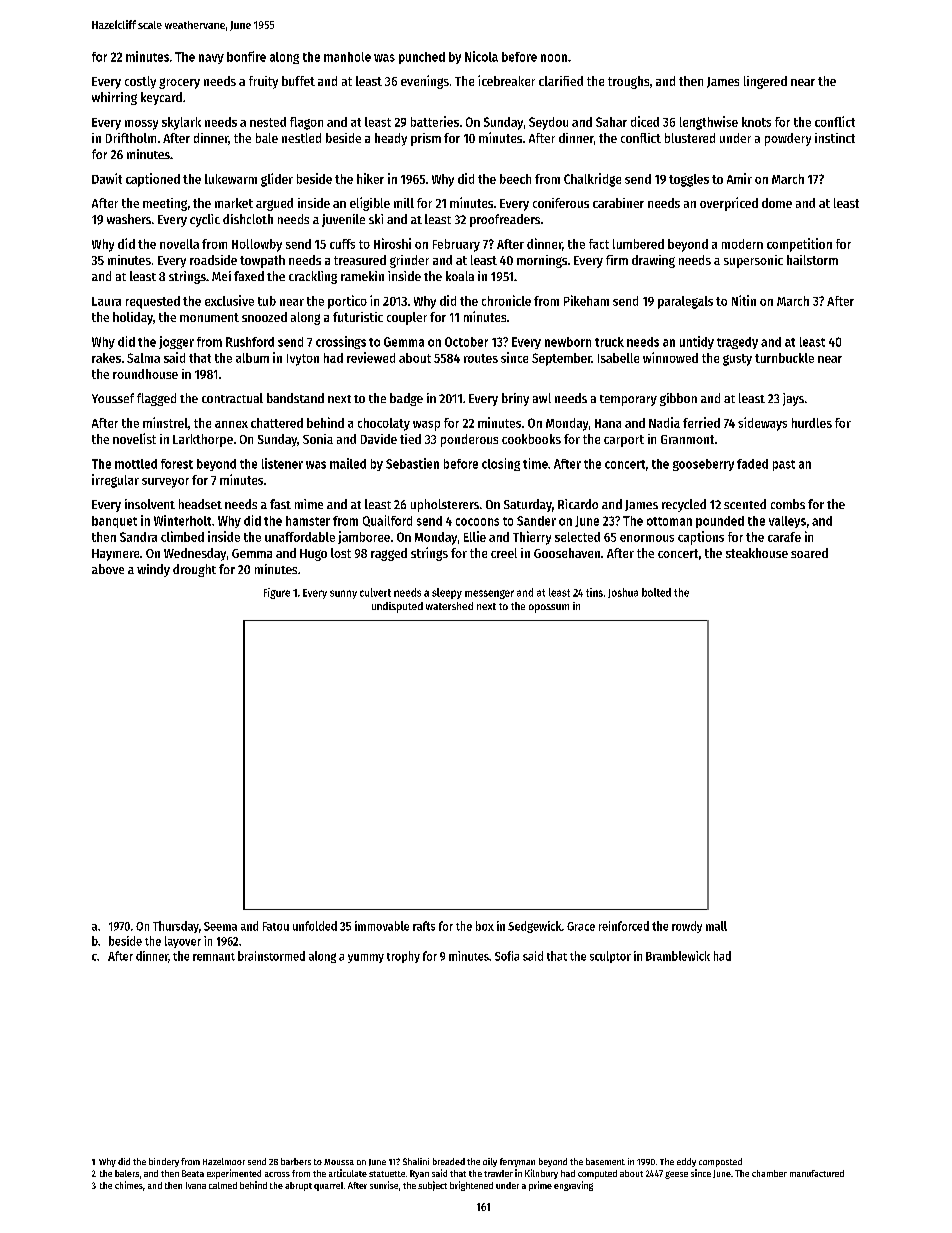 This page has height=1233, width=952. Describe the element at coordinates (181, 123) in the page. I see `skylark` at that location.
